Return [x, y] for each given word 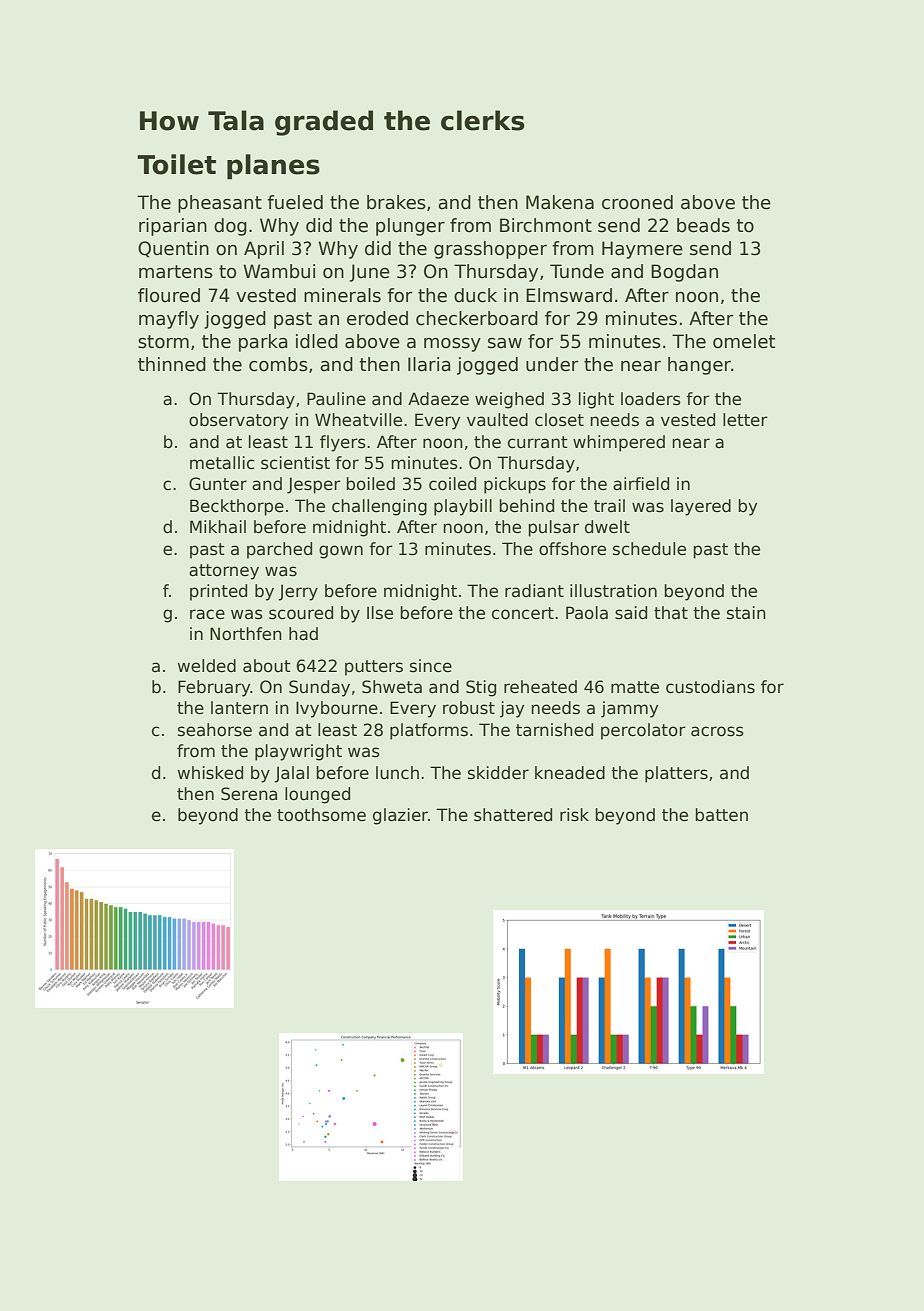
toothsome [321, 815]
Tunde [577, 271]
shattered [513, 815]
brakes [396, 202]
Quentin [173, 249]
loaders [651, 399]
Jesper [314, 485]
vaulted [497, 420]
